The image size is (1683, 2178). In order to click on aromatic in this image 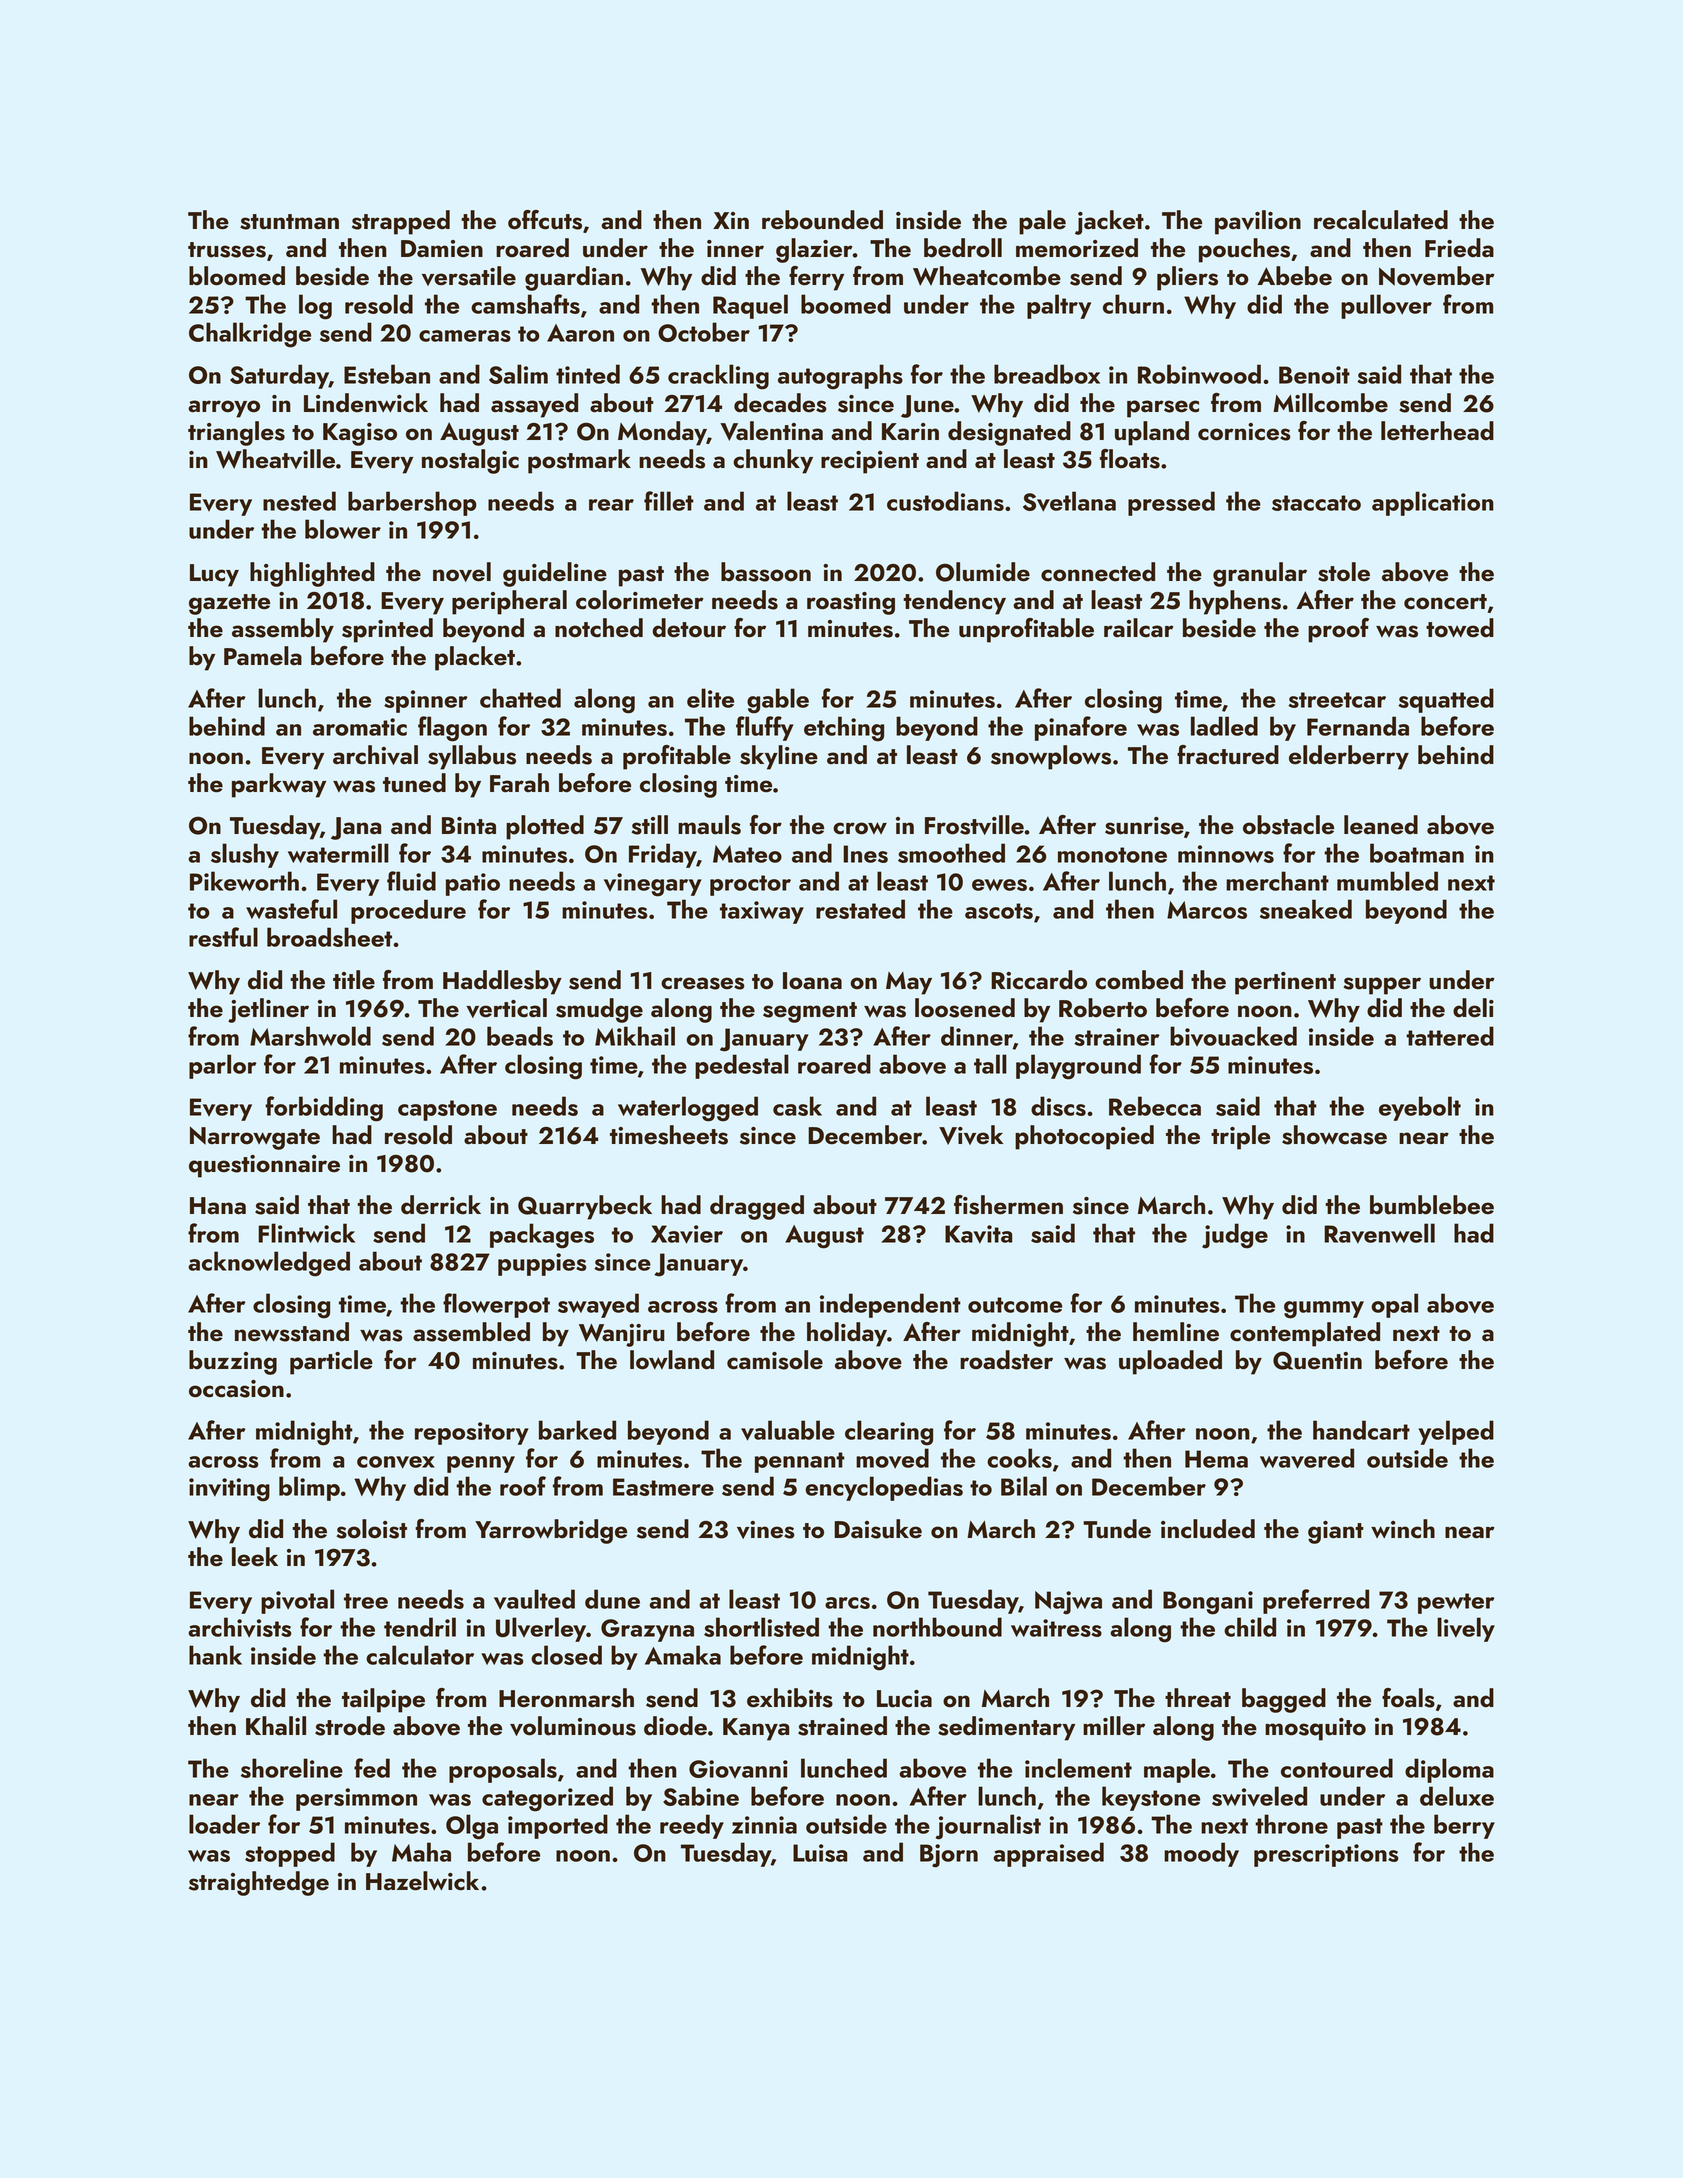, I will do `click(360, 727)`.
